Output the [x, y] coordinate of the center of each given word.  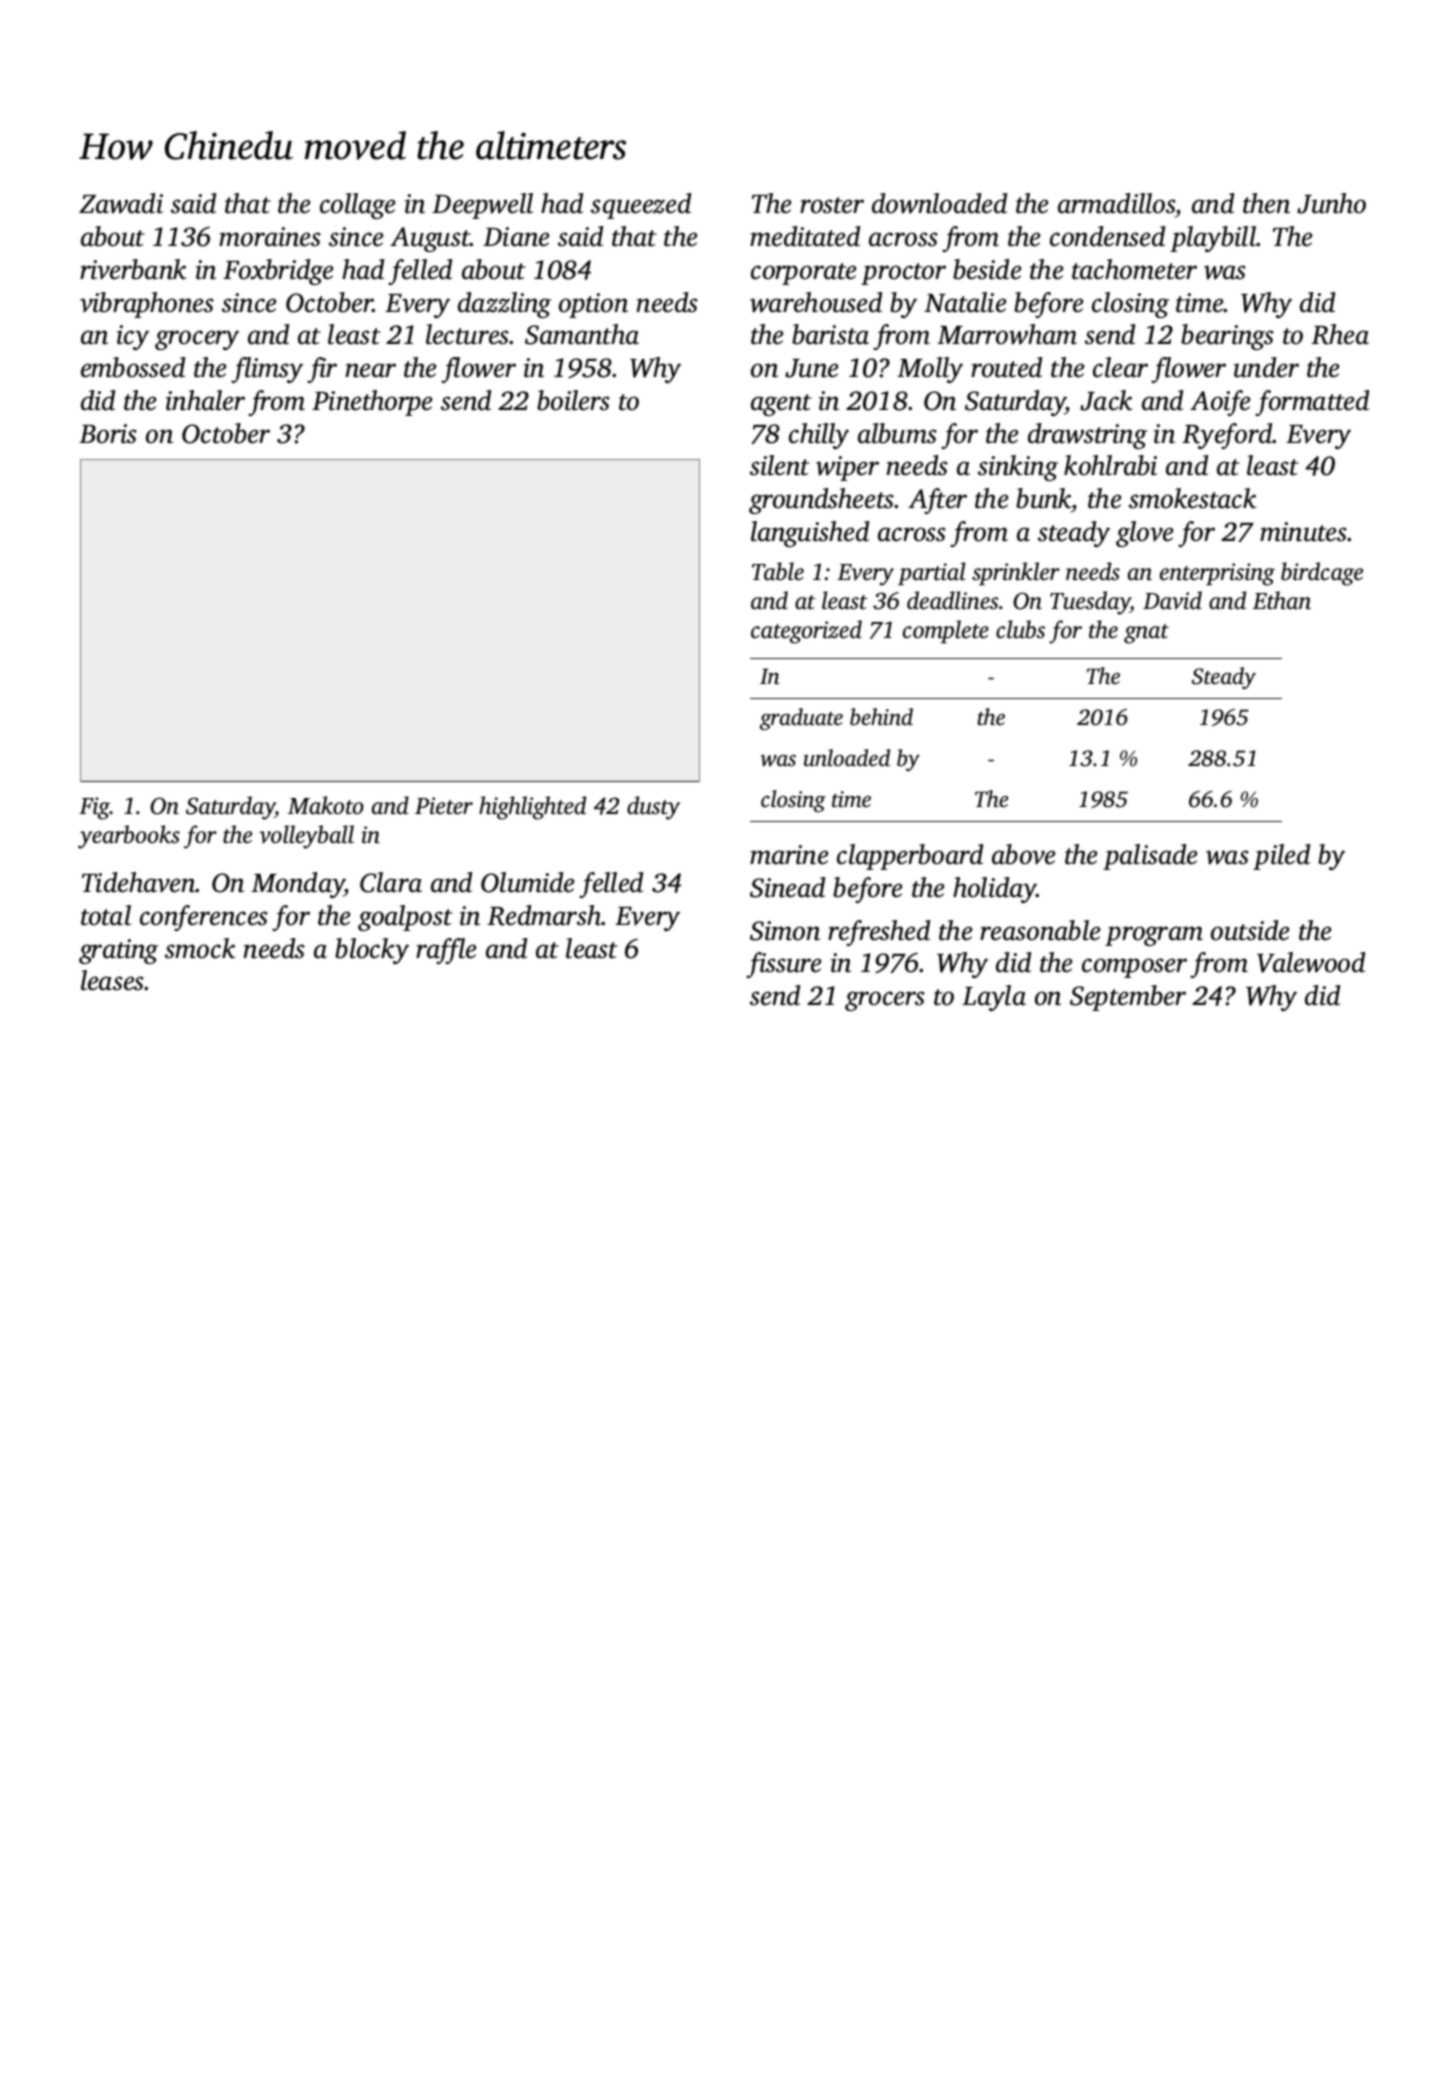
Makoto [326, 805]
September [1128, 998]
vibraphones [147, 305]
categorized [806, 632]
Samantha [582, 334]
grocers [885, 1001]
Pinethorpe [372, 403]
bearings [1227, 337]
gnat [1146, 634]
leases [113, 980]
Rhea [1340, 334]
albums [897, 433]
